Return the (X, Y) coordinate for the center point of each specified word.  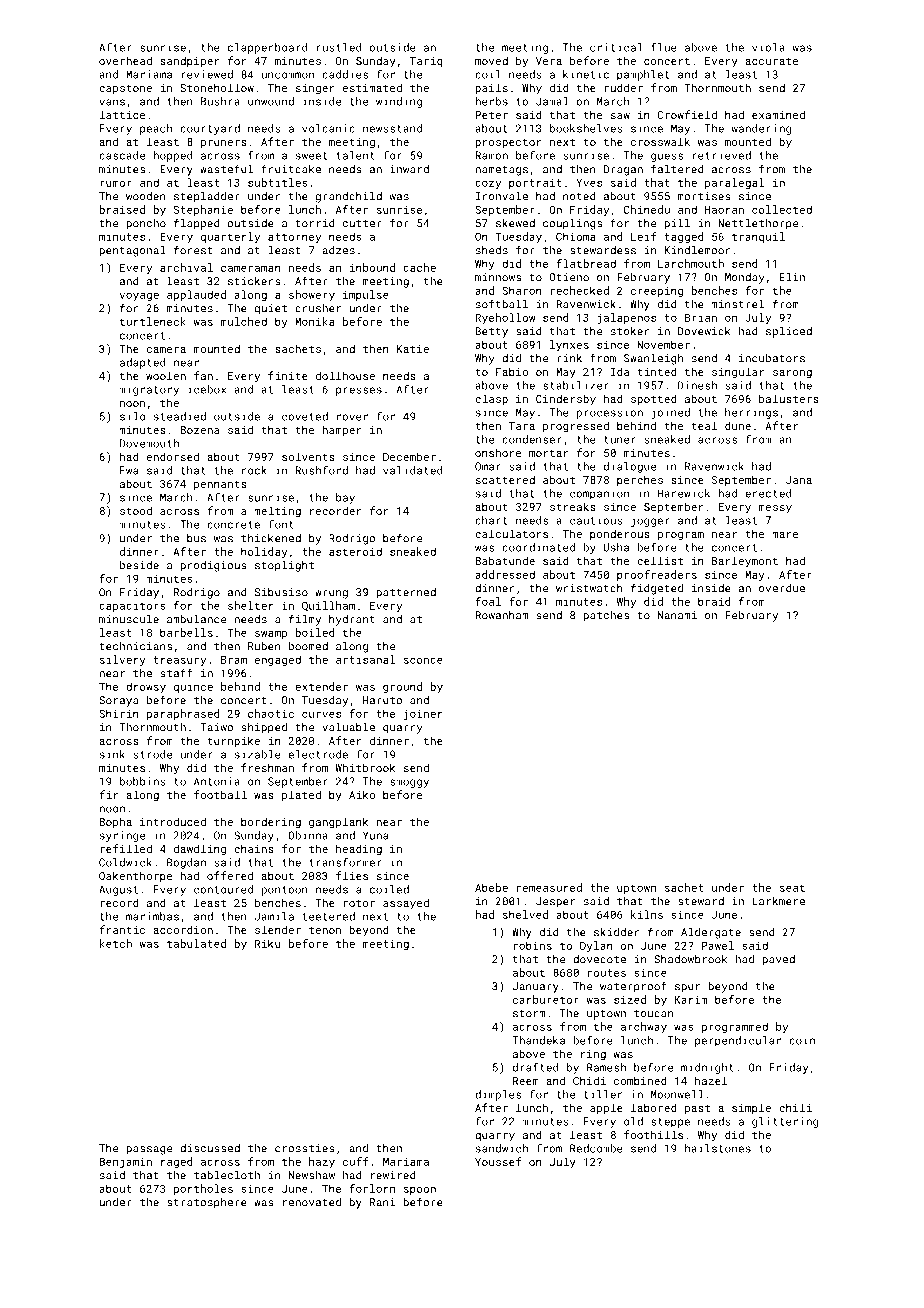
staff (176, 673)
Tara (522, 426)
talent (355, 155)
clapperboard (268, 48)
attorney (294, 238)
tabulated (196, 943)
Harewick (684, 493)
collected (782, 209)
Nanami (677, 615)
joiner (423, 715)
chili (795, 1107)
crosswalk (660, 141)
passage (149, 1150)
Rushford (322, 470)
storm (529, 1014)
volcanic (328, 128)
